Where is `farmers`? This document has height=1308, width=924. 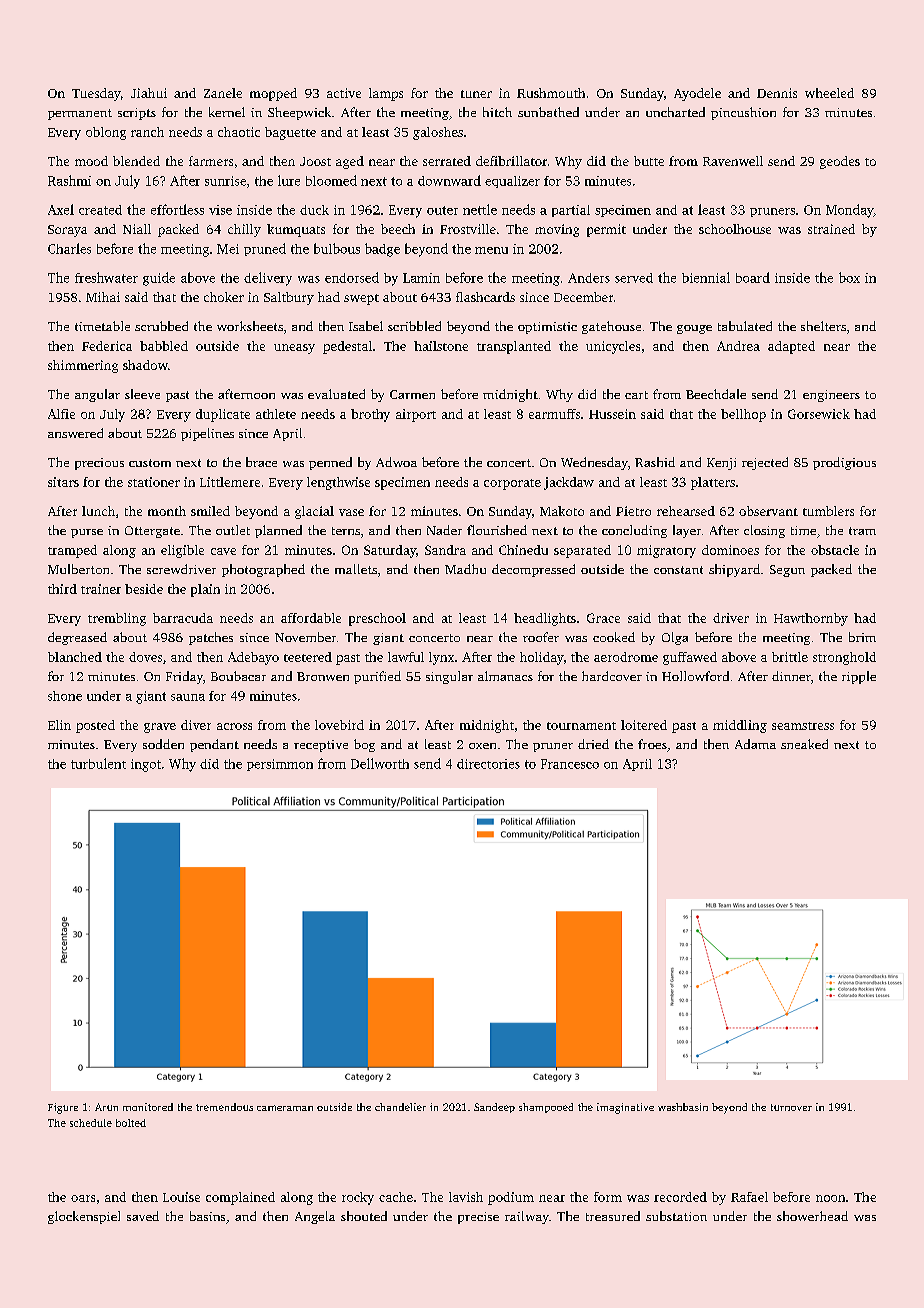
farmers is located at coordinates (211, 161).
